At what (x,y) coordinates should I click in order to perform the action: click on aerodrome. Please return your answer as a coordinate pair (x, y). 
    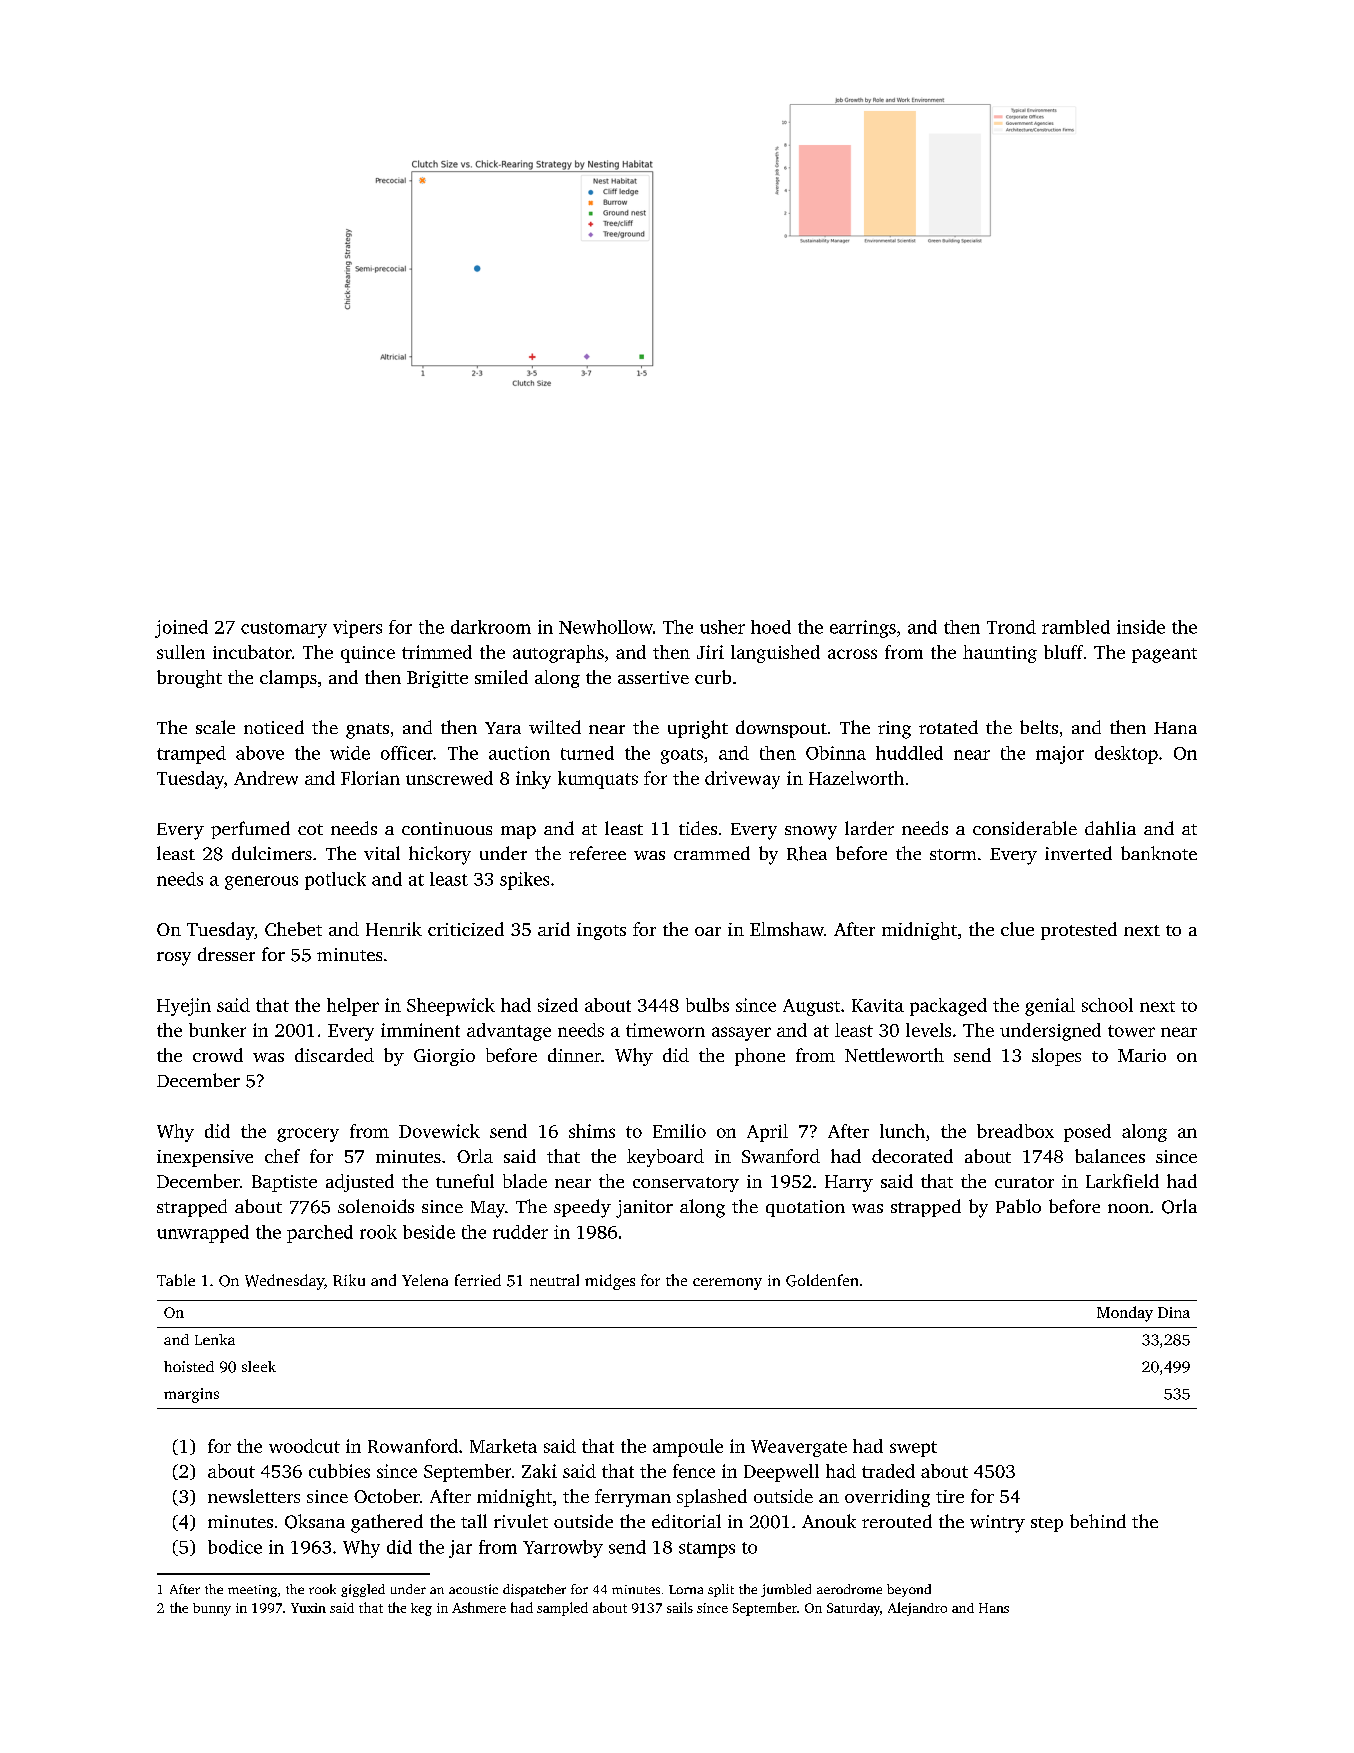
    Looking at the image, I should click on (849, 1589).
